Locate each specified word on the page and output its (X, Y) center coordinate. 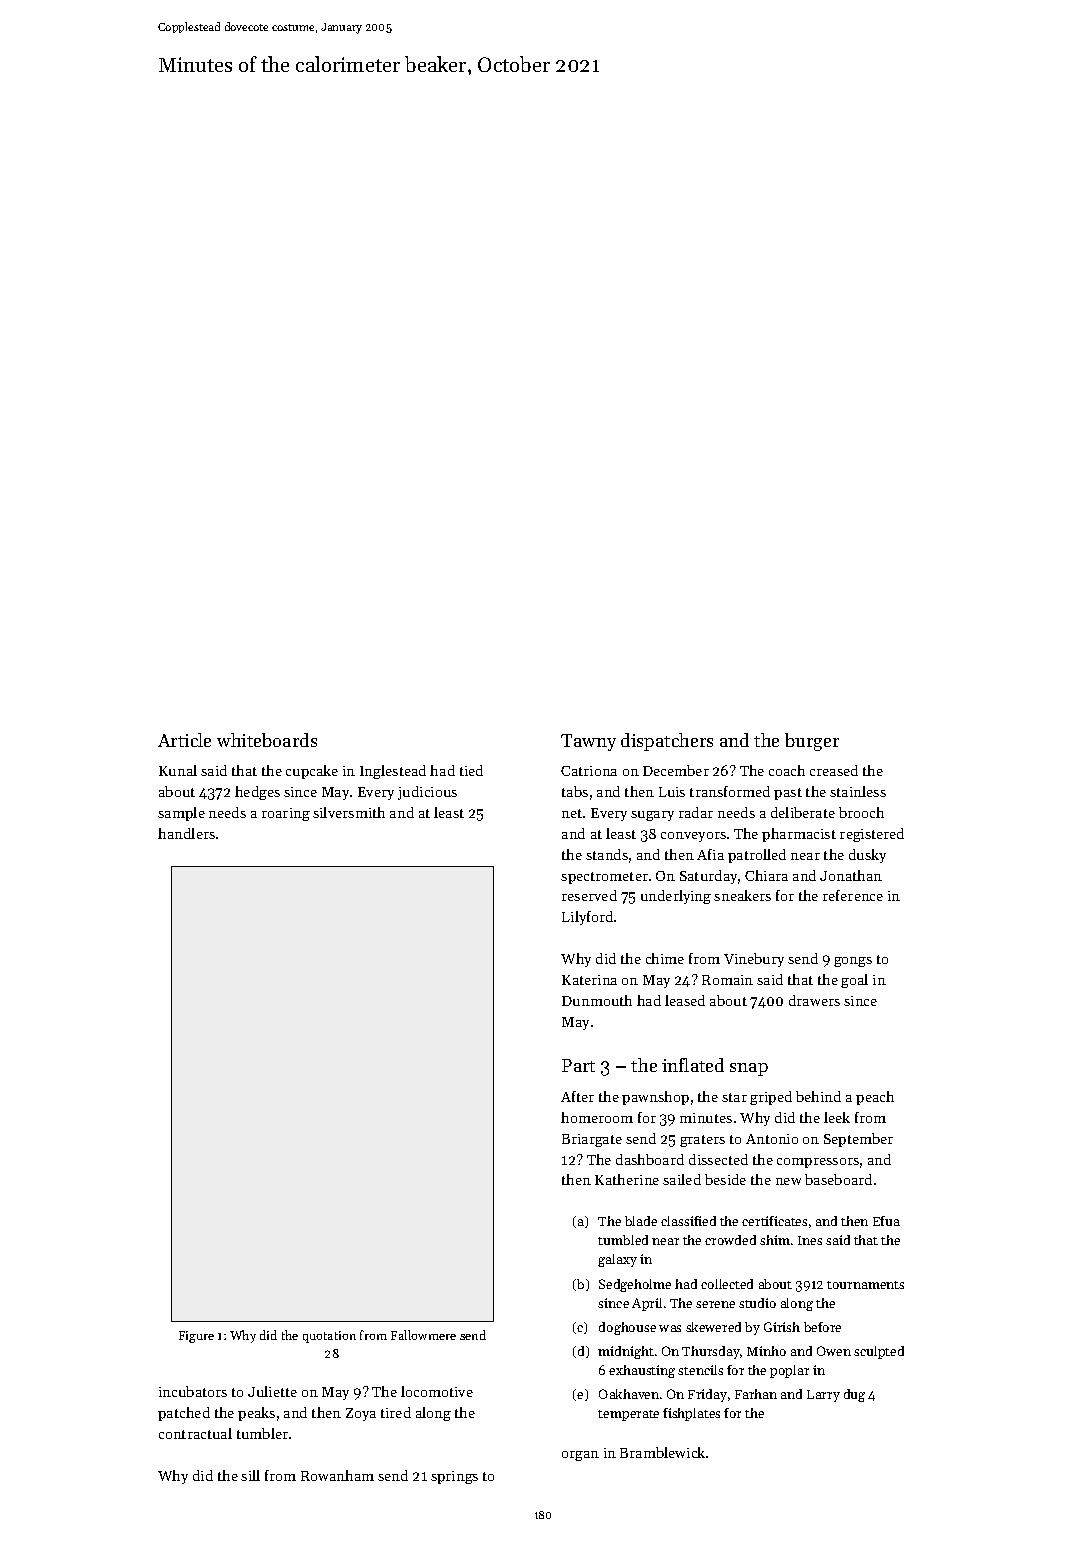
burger (812, 742)
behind (818, 1096)
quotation (329, 1337)
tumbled (623, 1240)
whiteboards (267, 740)
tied (471, 770)
